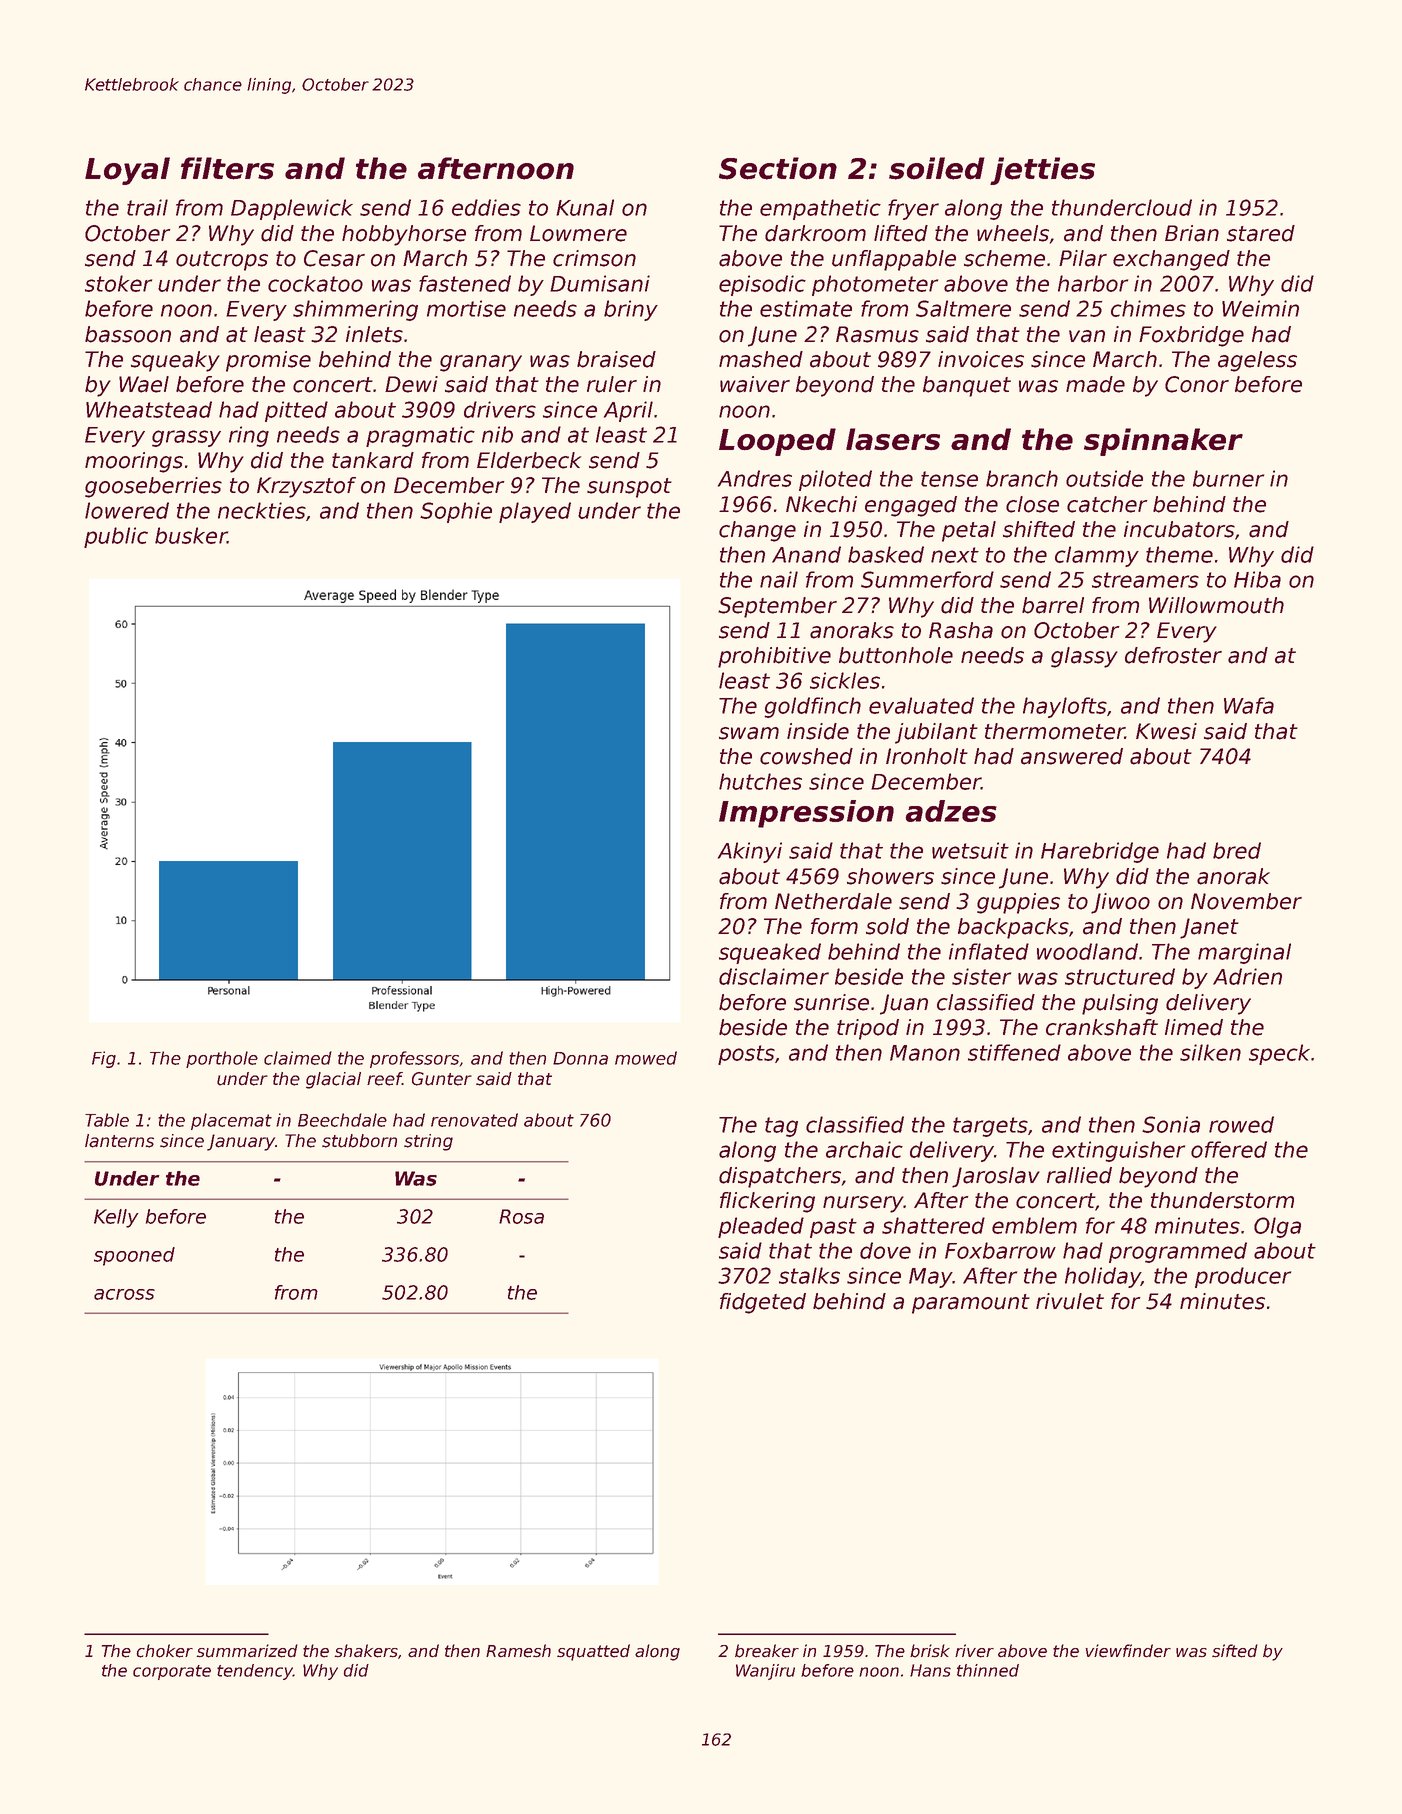  Describe the element at coordinates (227, 168) in the screenshot. I see `filters` at that location.
